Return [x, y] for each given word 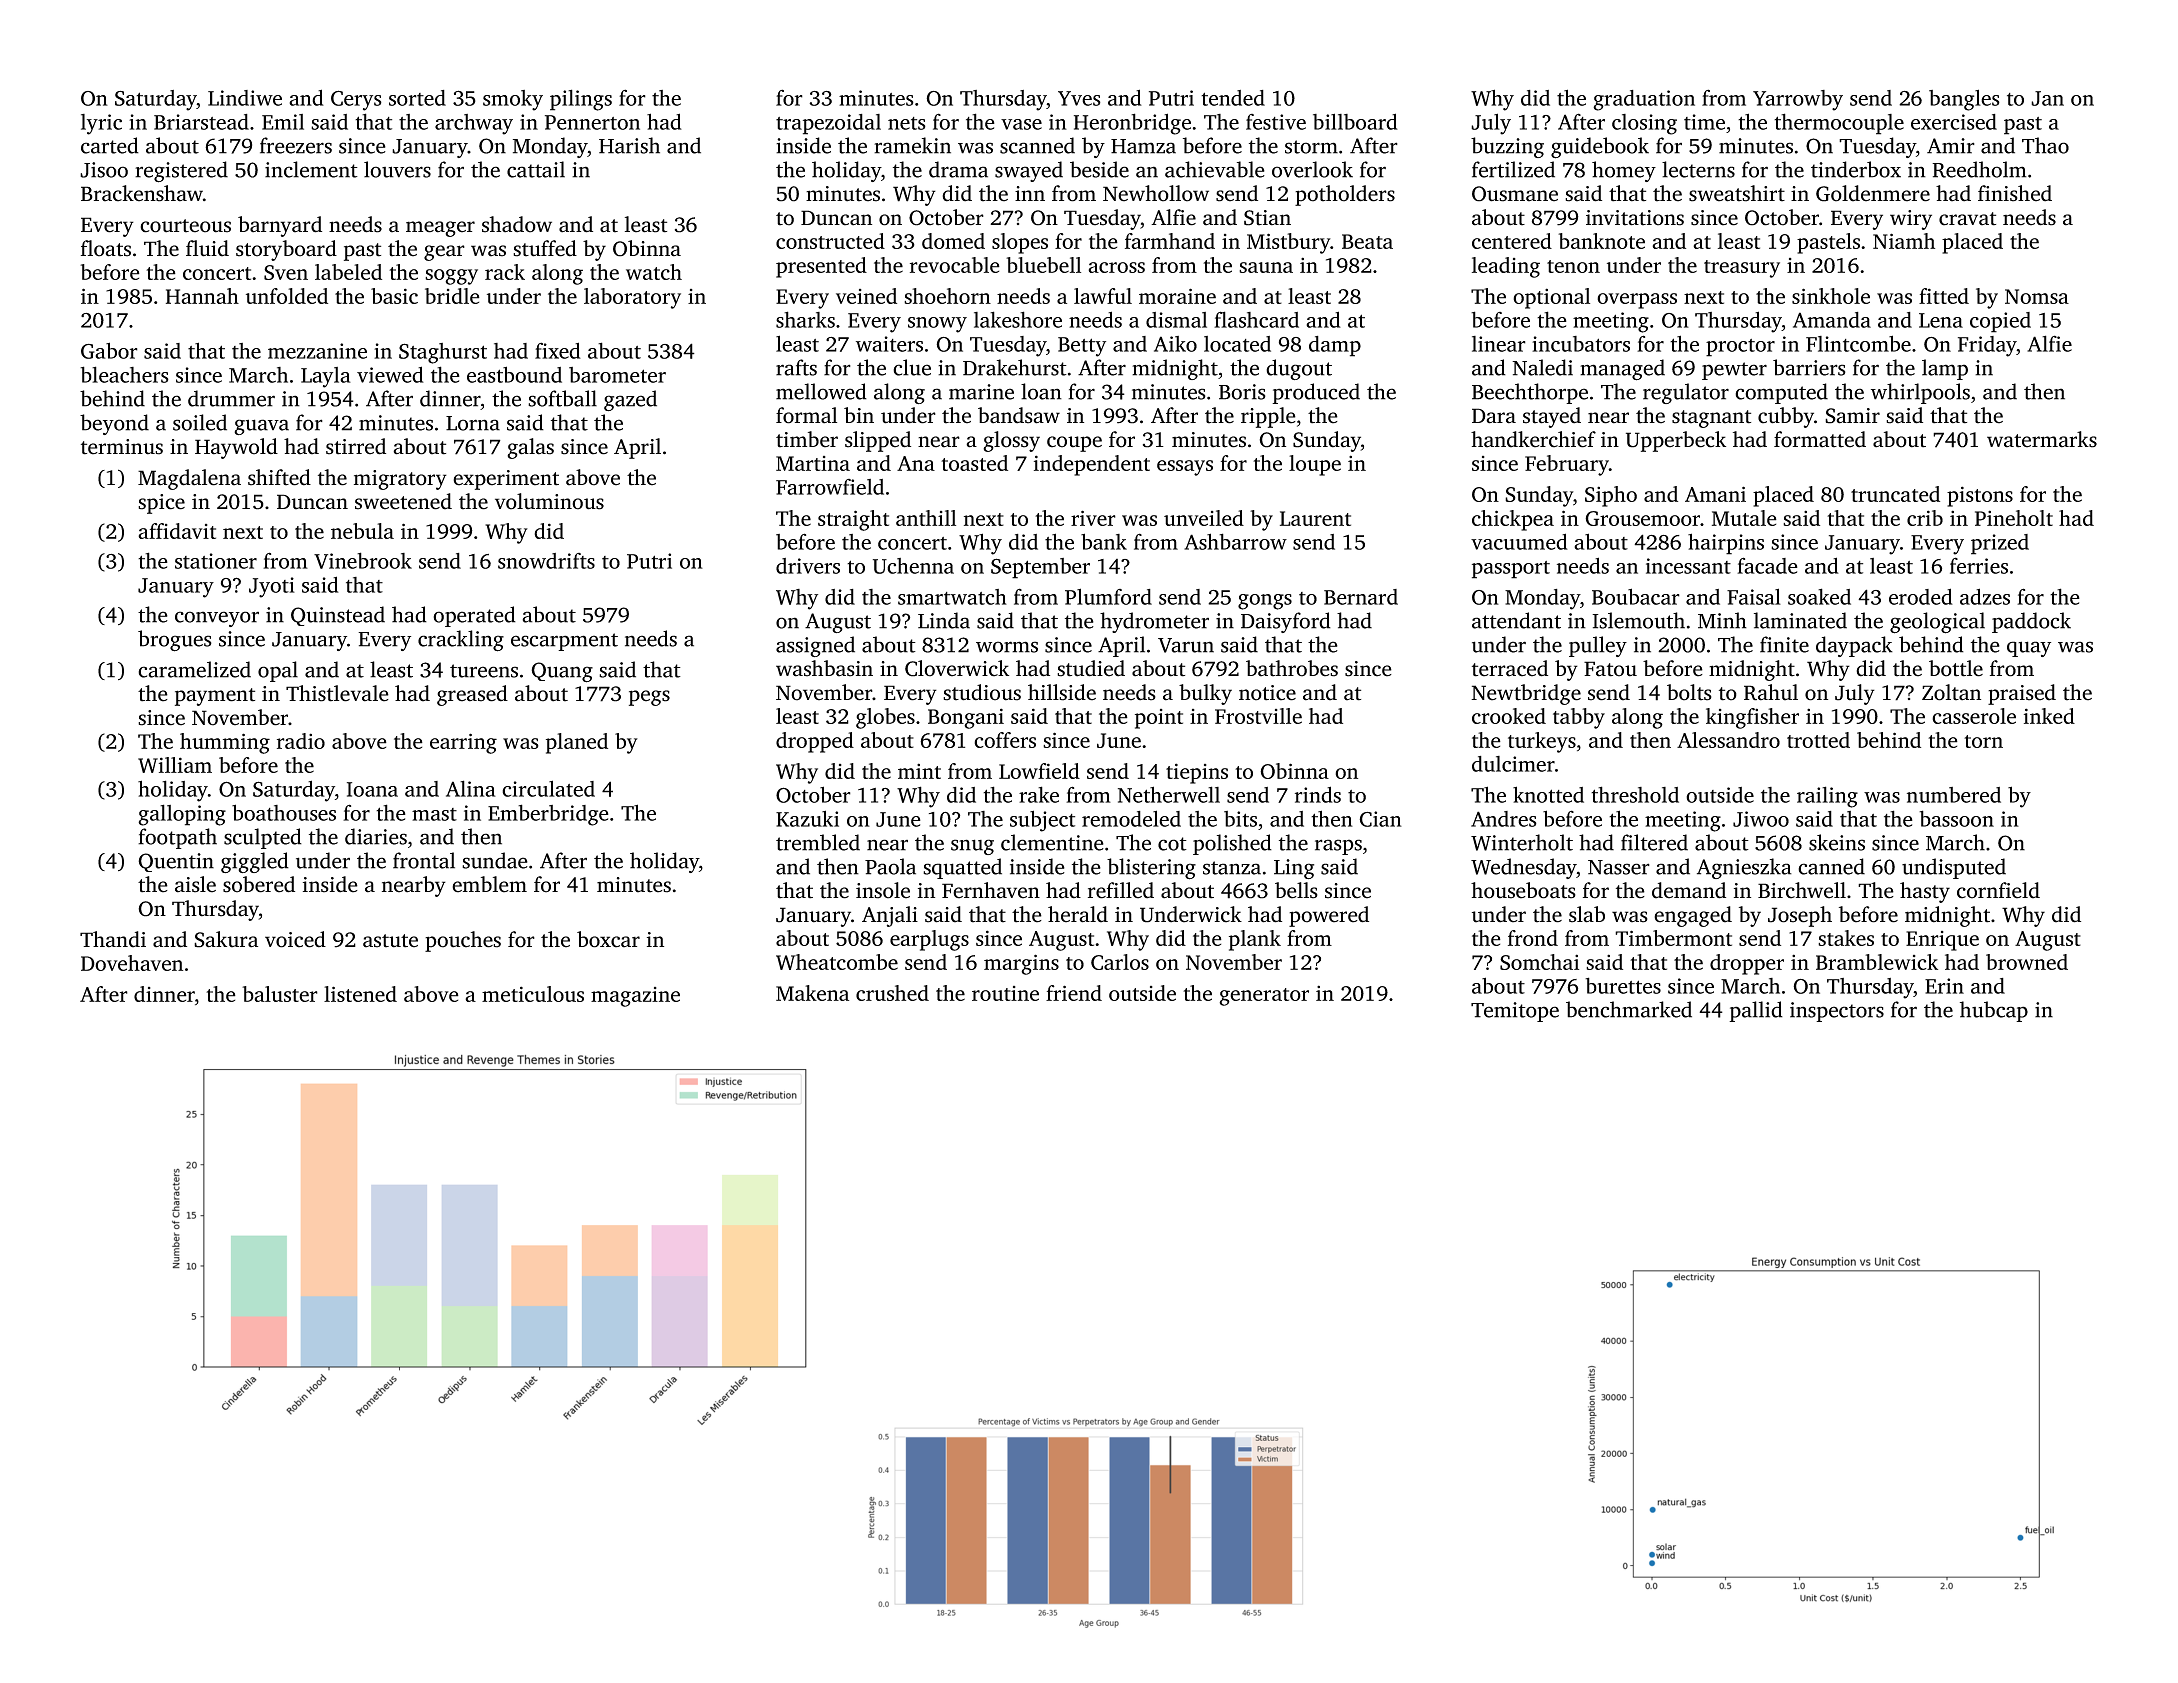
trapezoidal [828, 124]
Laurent [1315, 518]
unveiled [1204, 518]
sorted [417, 98]
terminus [122, 447]
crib [1925, 518]
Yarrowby [1798, 100]
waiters [889, 344]
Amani [1715, 494]
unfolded [287, 296]
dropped [815, 742]
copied [2000, 322]
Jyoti [272, 587]
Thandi [113, 939]
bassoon [1956, 818]
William [175, 765]
